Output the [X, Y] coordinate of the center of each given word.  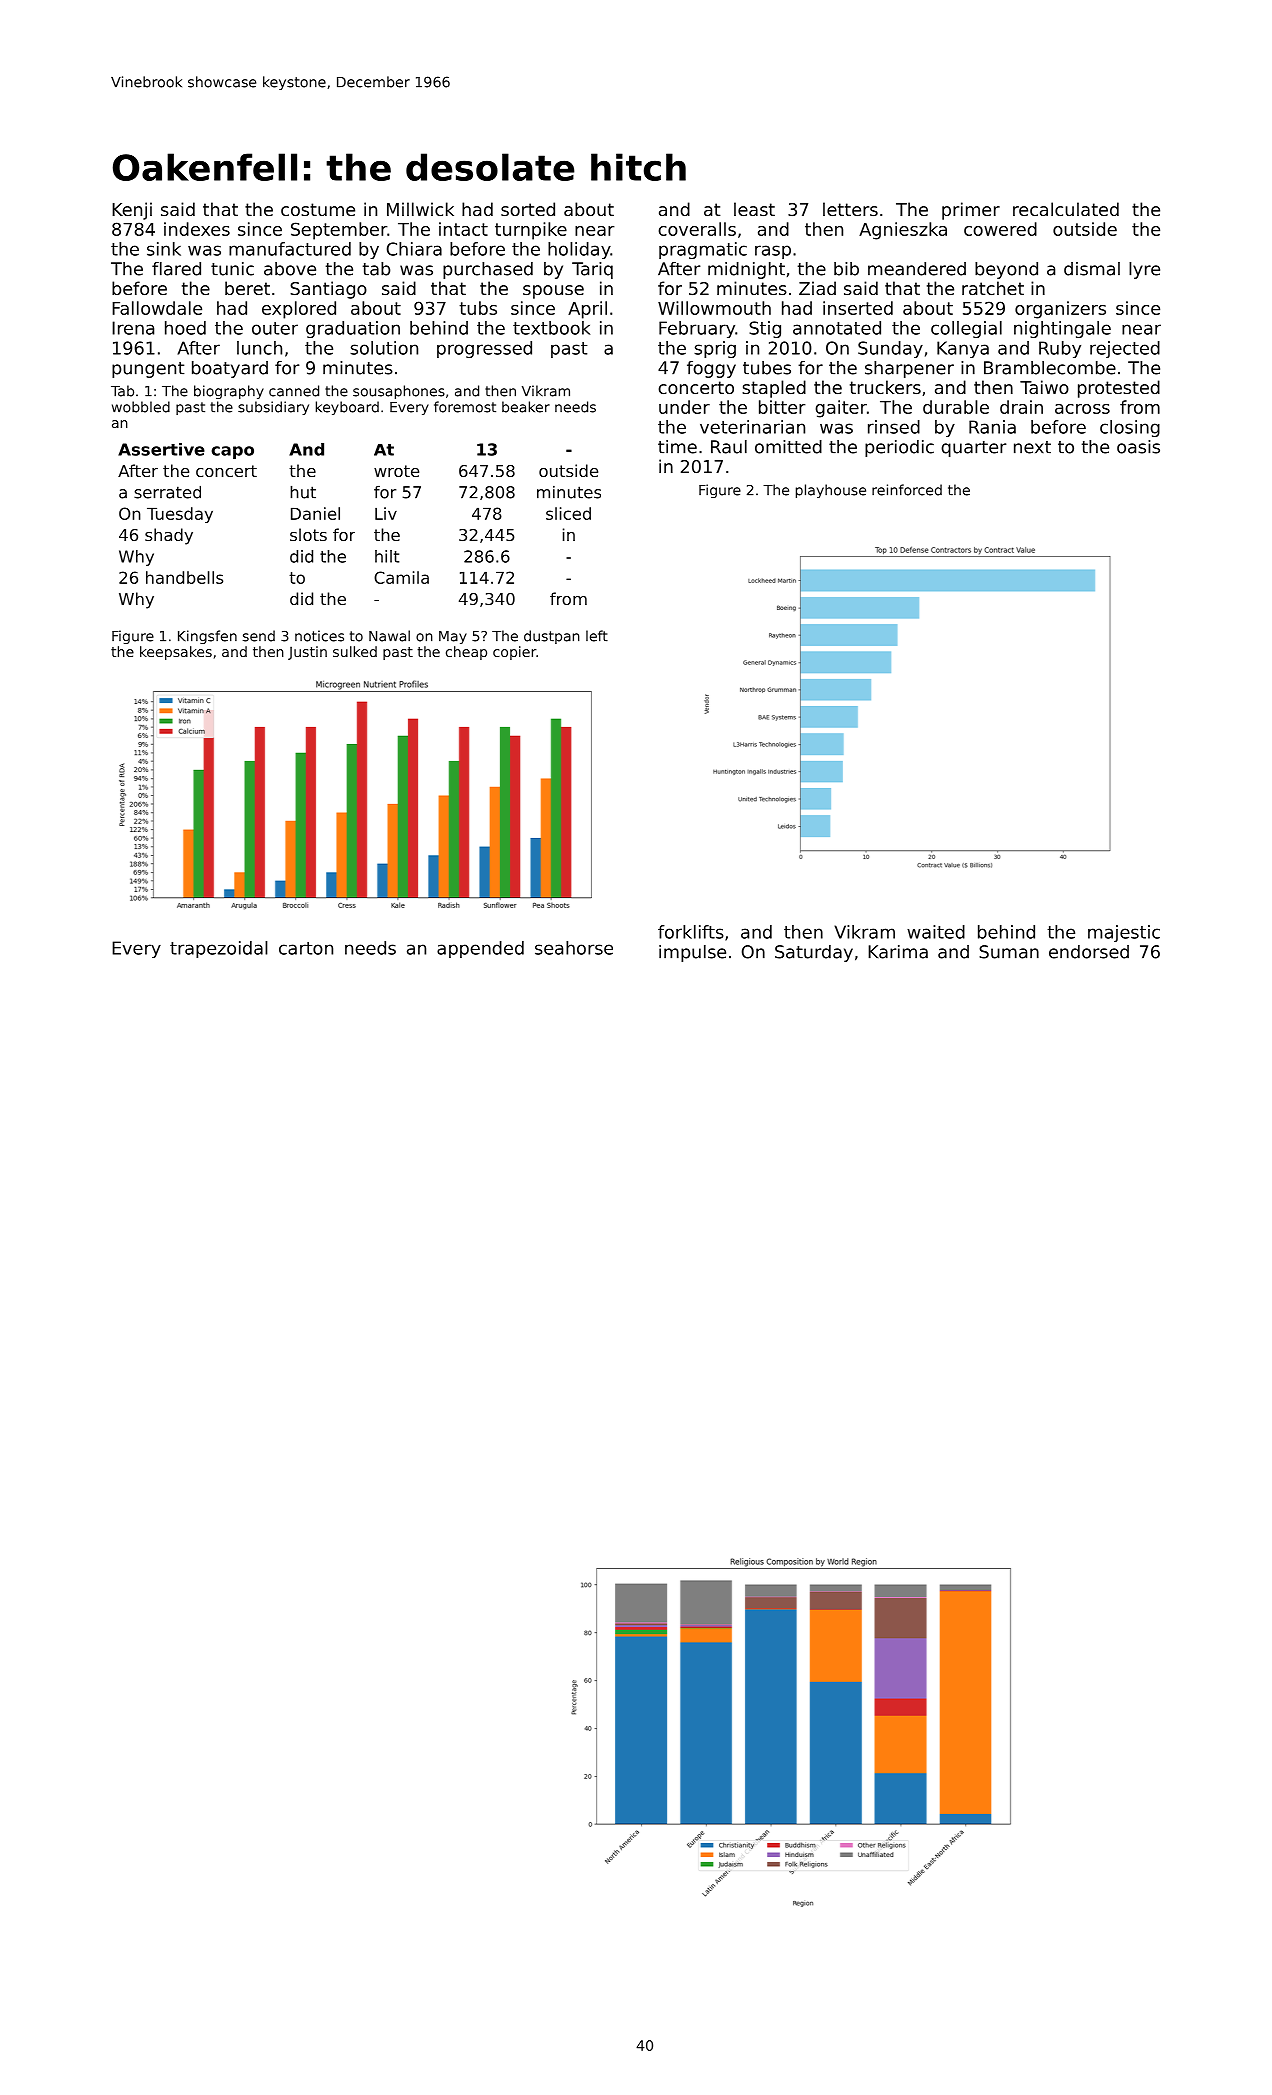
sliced [568, 513]
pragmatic [703, 250]
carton [306, 948]
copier [514, 653]
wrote [396, 471]
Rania [992, 427]
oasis [1138, 447]
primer [971, 211]
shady [169, 536]
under [684, 407]
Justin [307, 653]
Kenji [132, 211]
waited [936, 932]
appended [480, 949]
